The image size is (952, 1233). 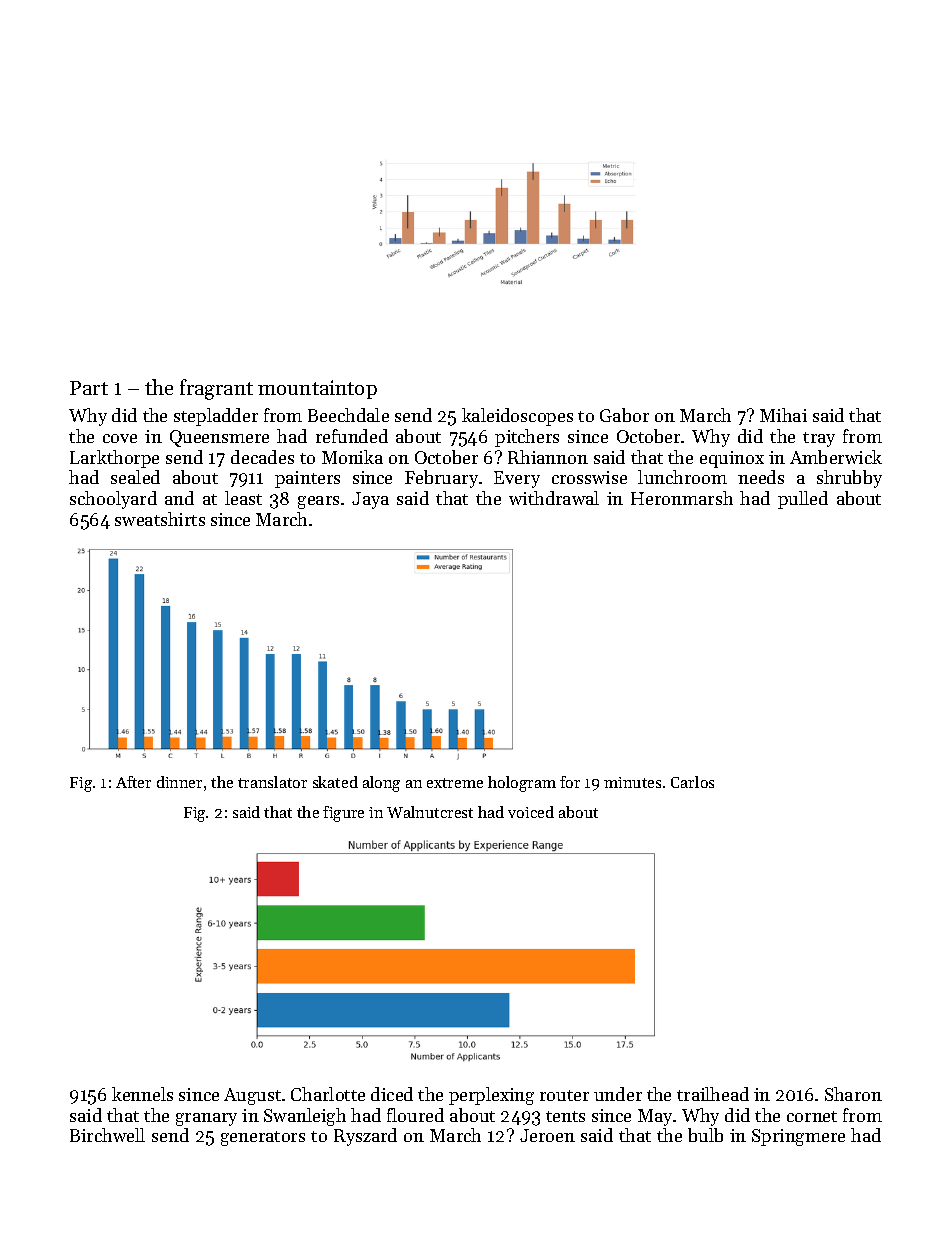 I want to click on Birchwell, so click(x=107, y=1135).
